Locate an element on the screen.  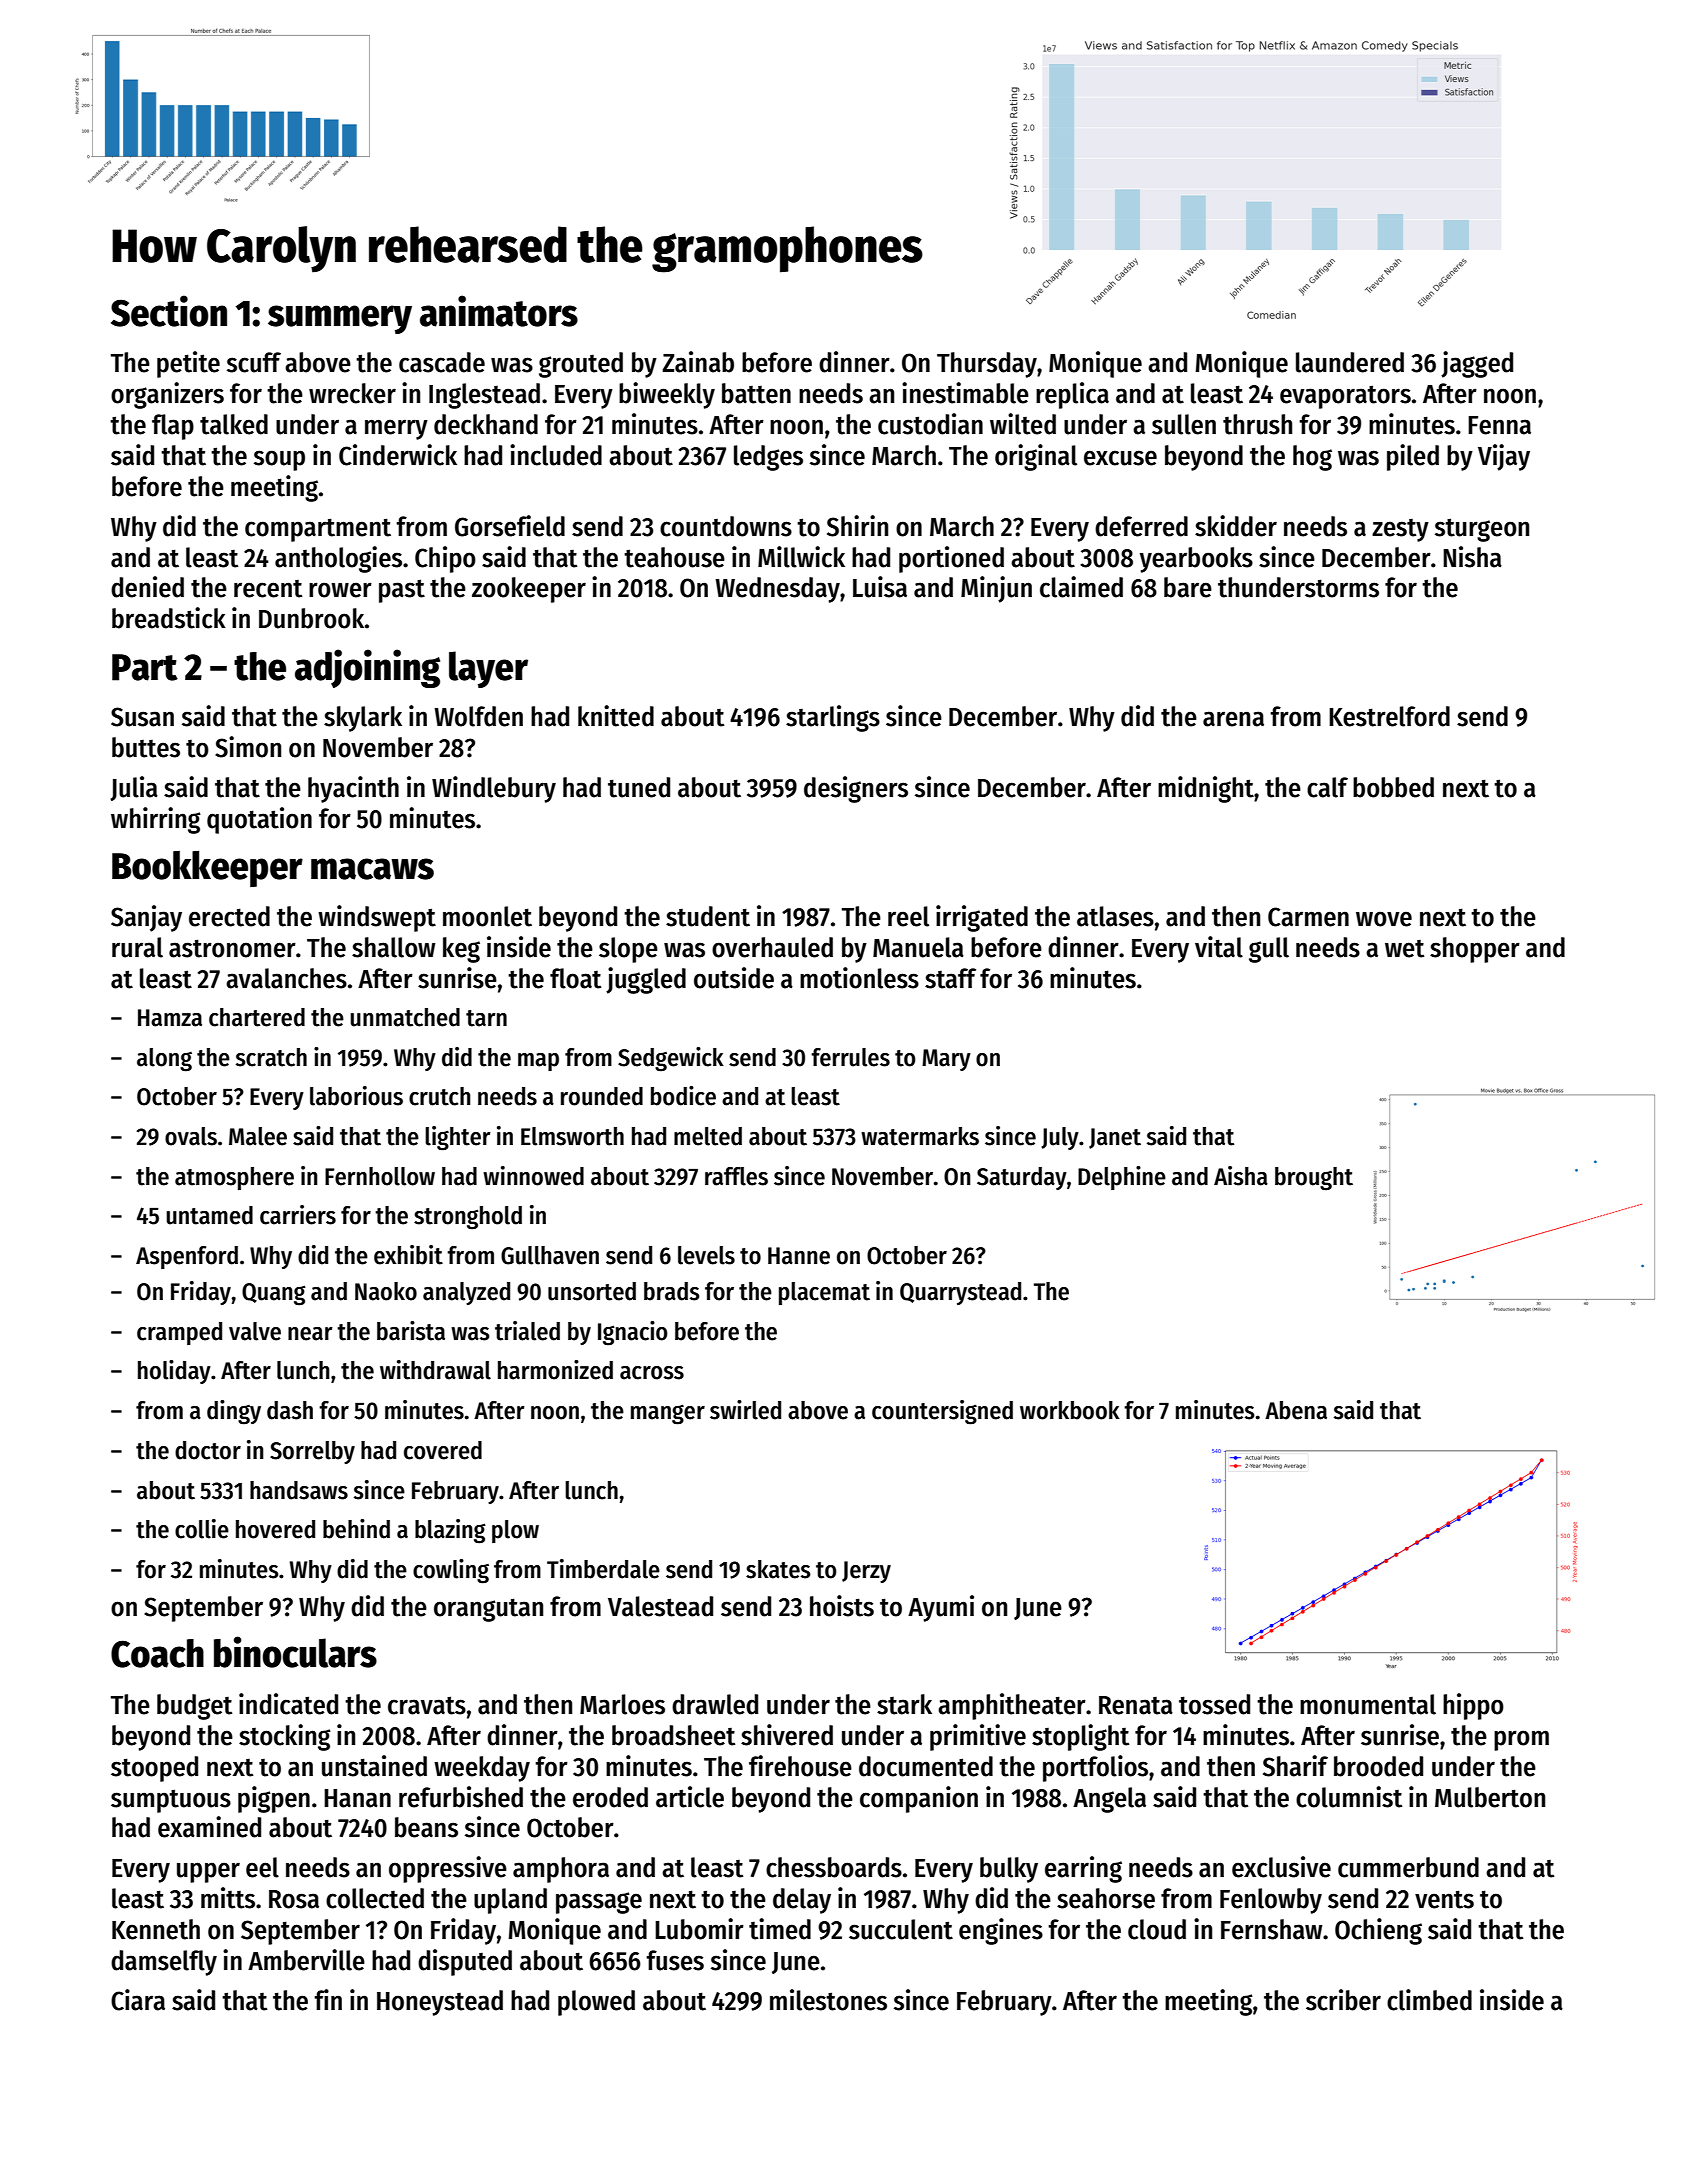
monumental is located at coordinates (1368, 1704).
